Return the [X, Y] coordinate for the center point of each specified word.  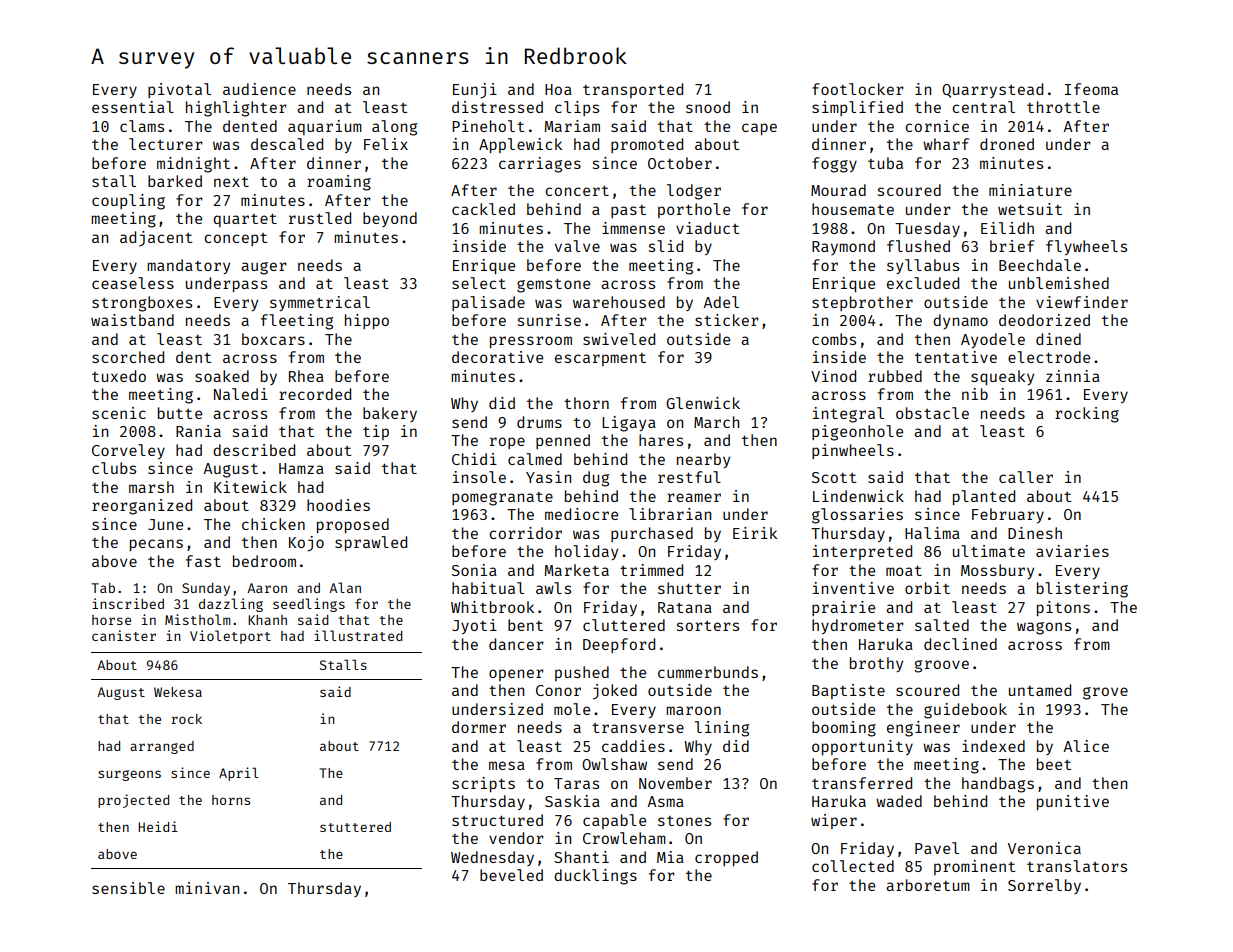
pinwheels [853, 451]
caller [1026, 477]
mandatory [188, 266]
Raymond [843, 247]
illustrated [358, 635]
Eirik [755, 533]
